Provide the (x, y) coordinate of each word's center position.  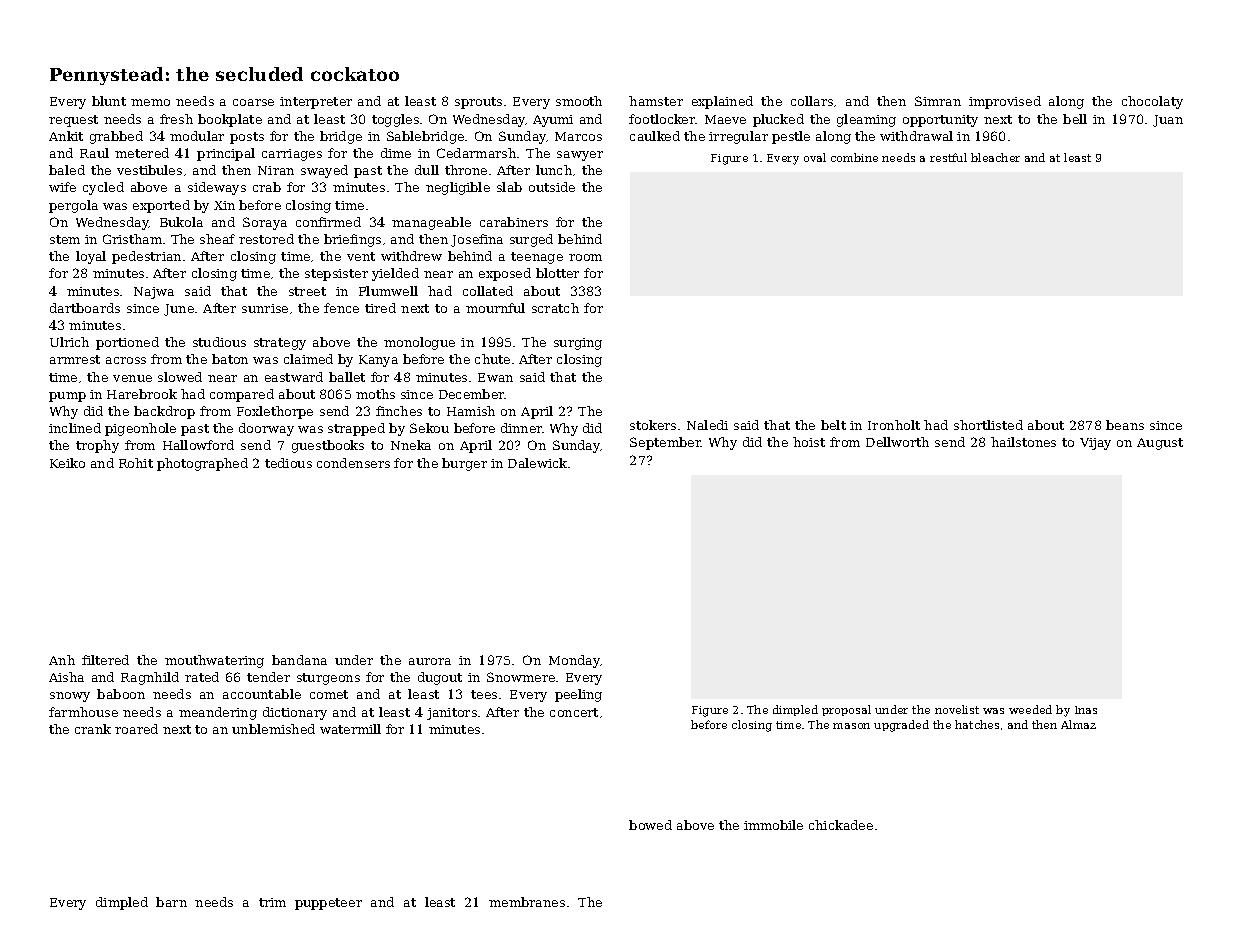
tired (380, 308)
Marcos (578, 136)
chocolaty (1152, 102)
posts (247, 138)
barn (171, 902)
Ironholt (894, 425)
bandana (299, 660)
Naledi (707, 425)
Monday (574, 661)
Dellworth (897, 442)
